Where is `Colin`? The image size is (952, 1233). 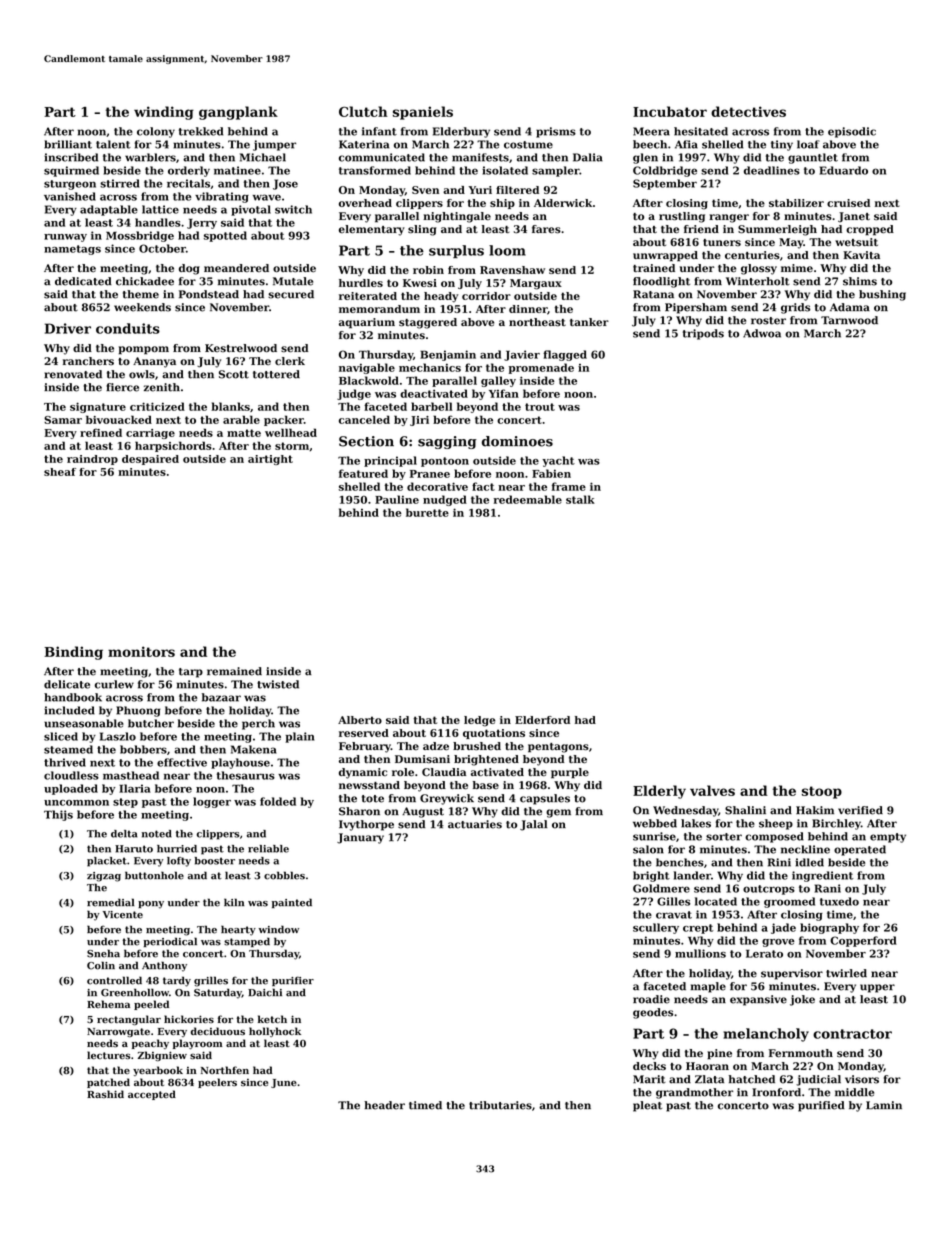
Colin is located at coordinates (101, 965).
